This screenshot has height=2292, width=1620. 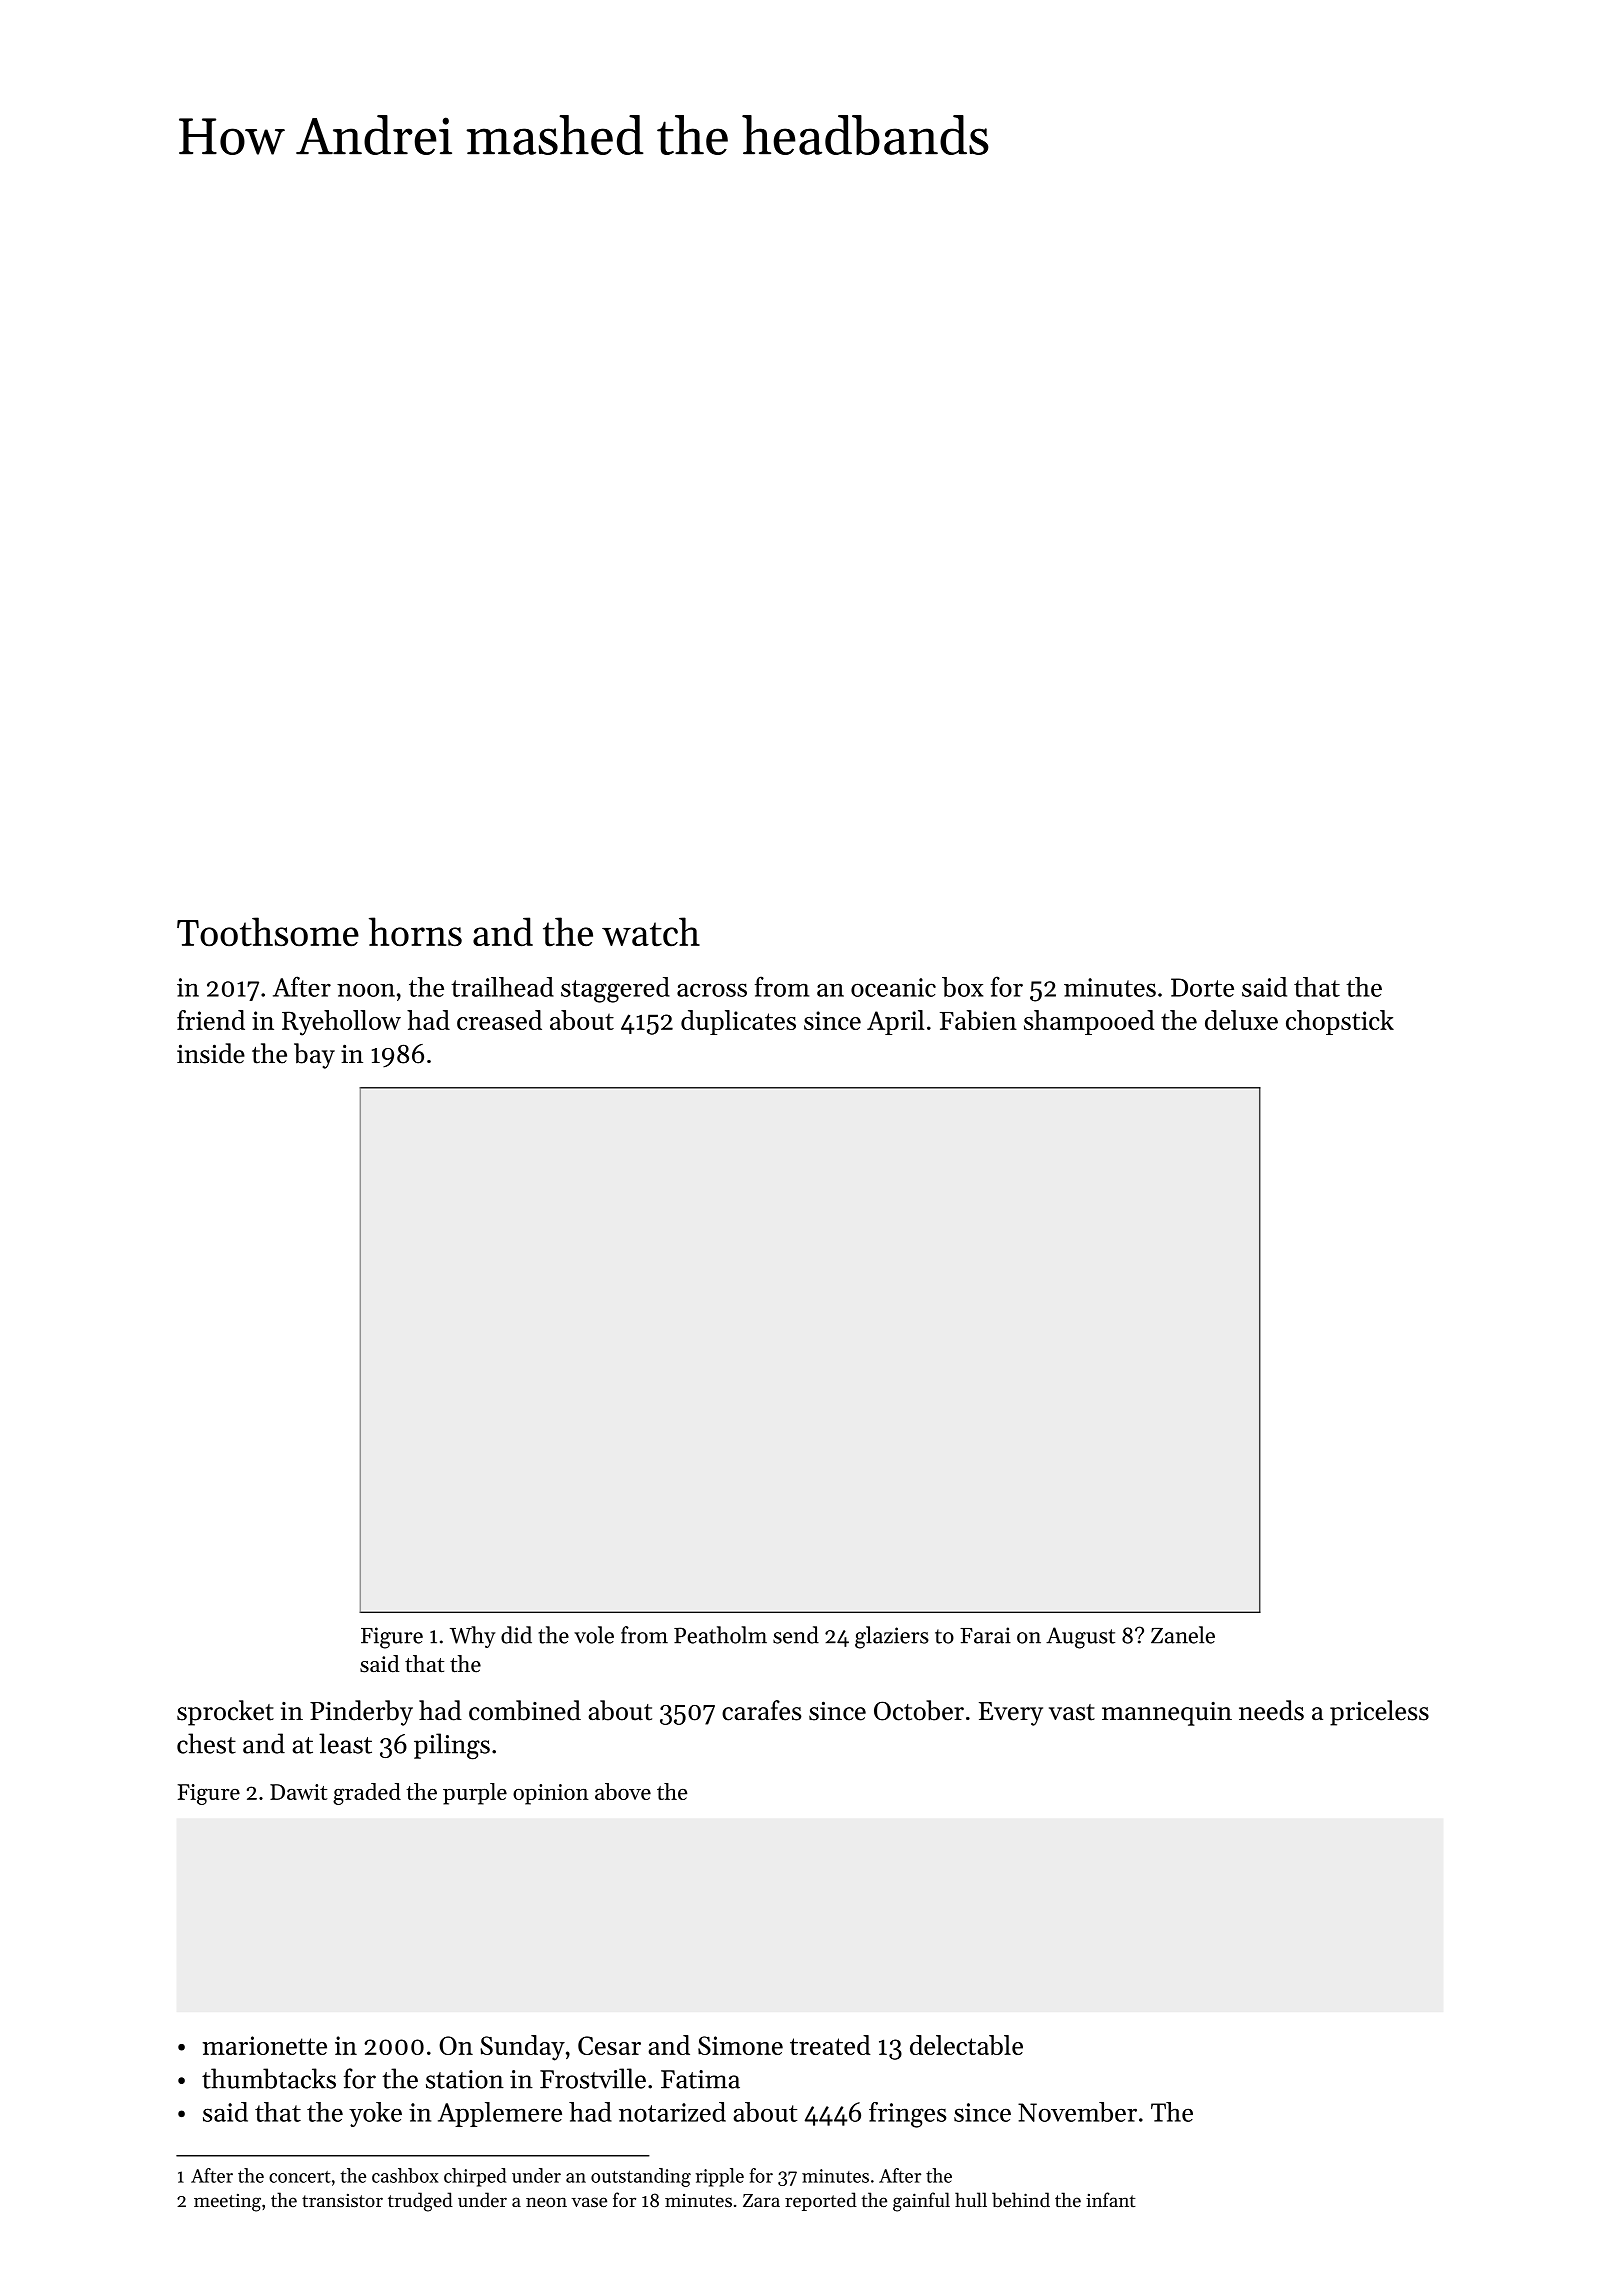 I want to click on chest, so click(x=206, y=1743).
